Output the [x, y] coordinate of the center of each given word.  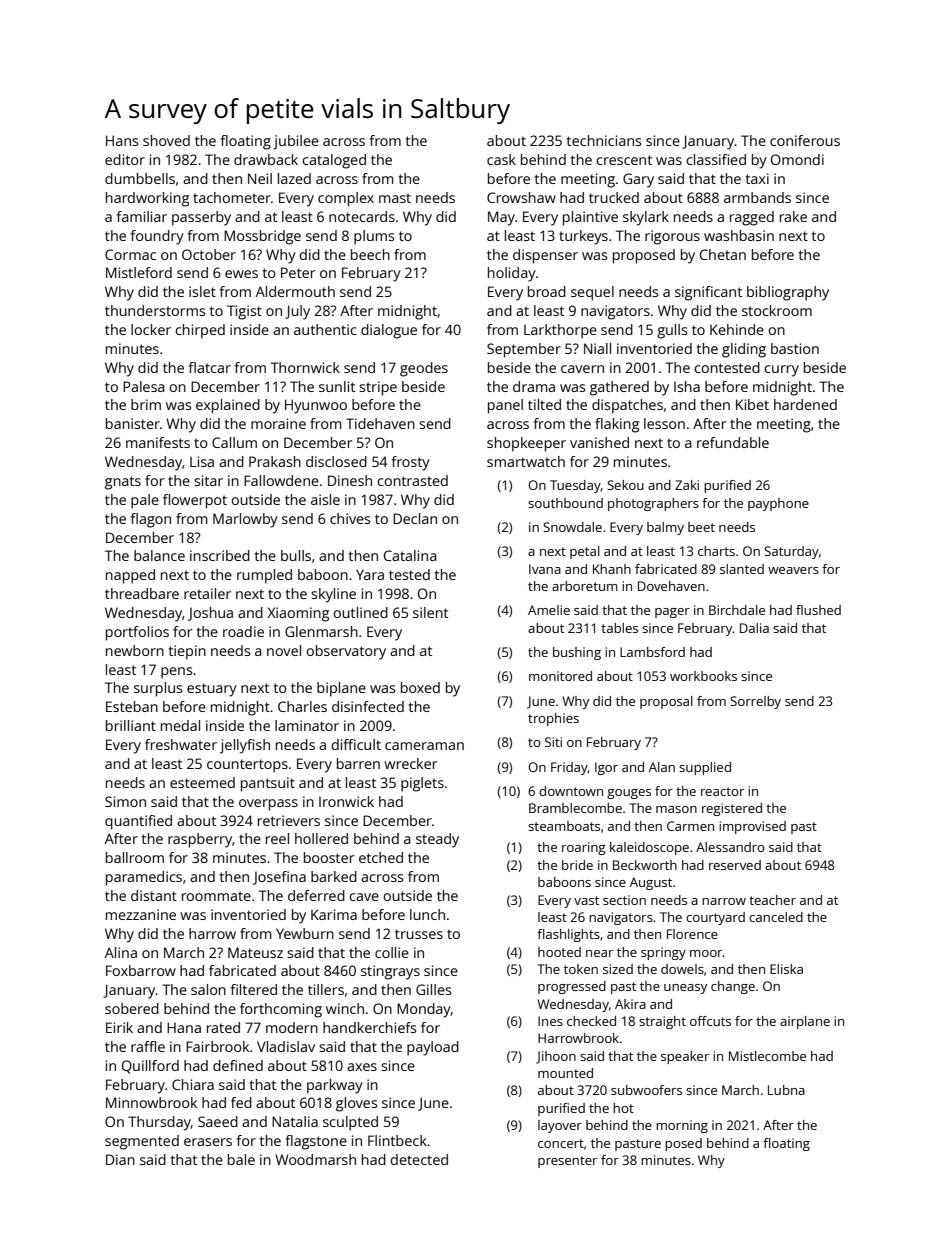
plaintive [590, 218]
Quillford [150, 1067]
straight [662, 1022]
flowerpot [195, 501]
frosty [411, 463]
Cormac [130, 254]
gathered [619, 388]
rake [793, 216]
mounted [565, 1073]
